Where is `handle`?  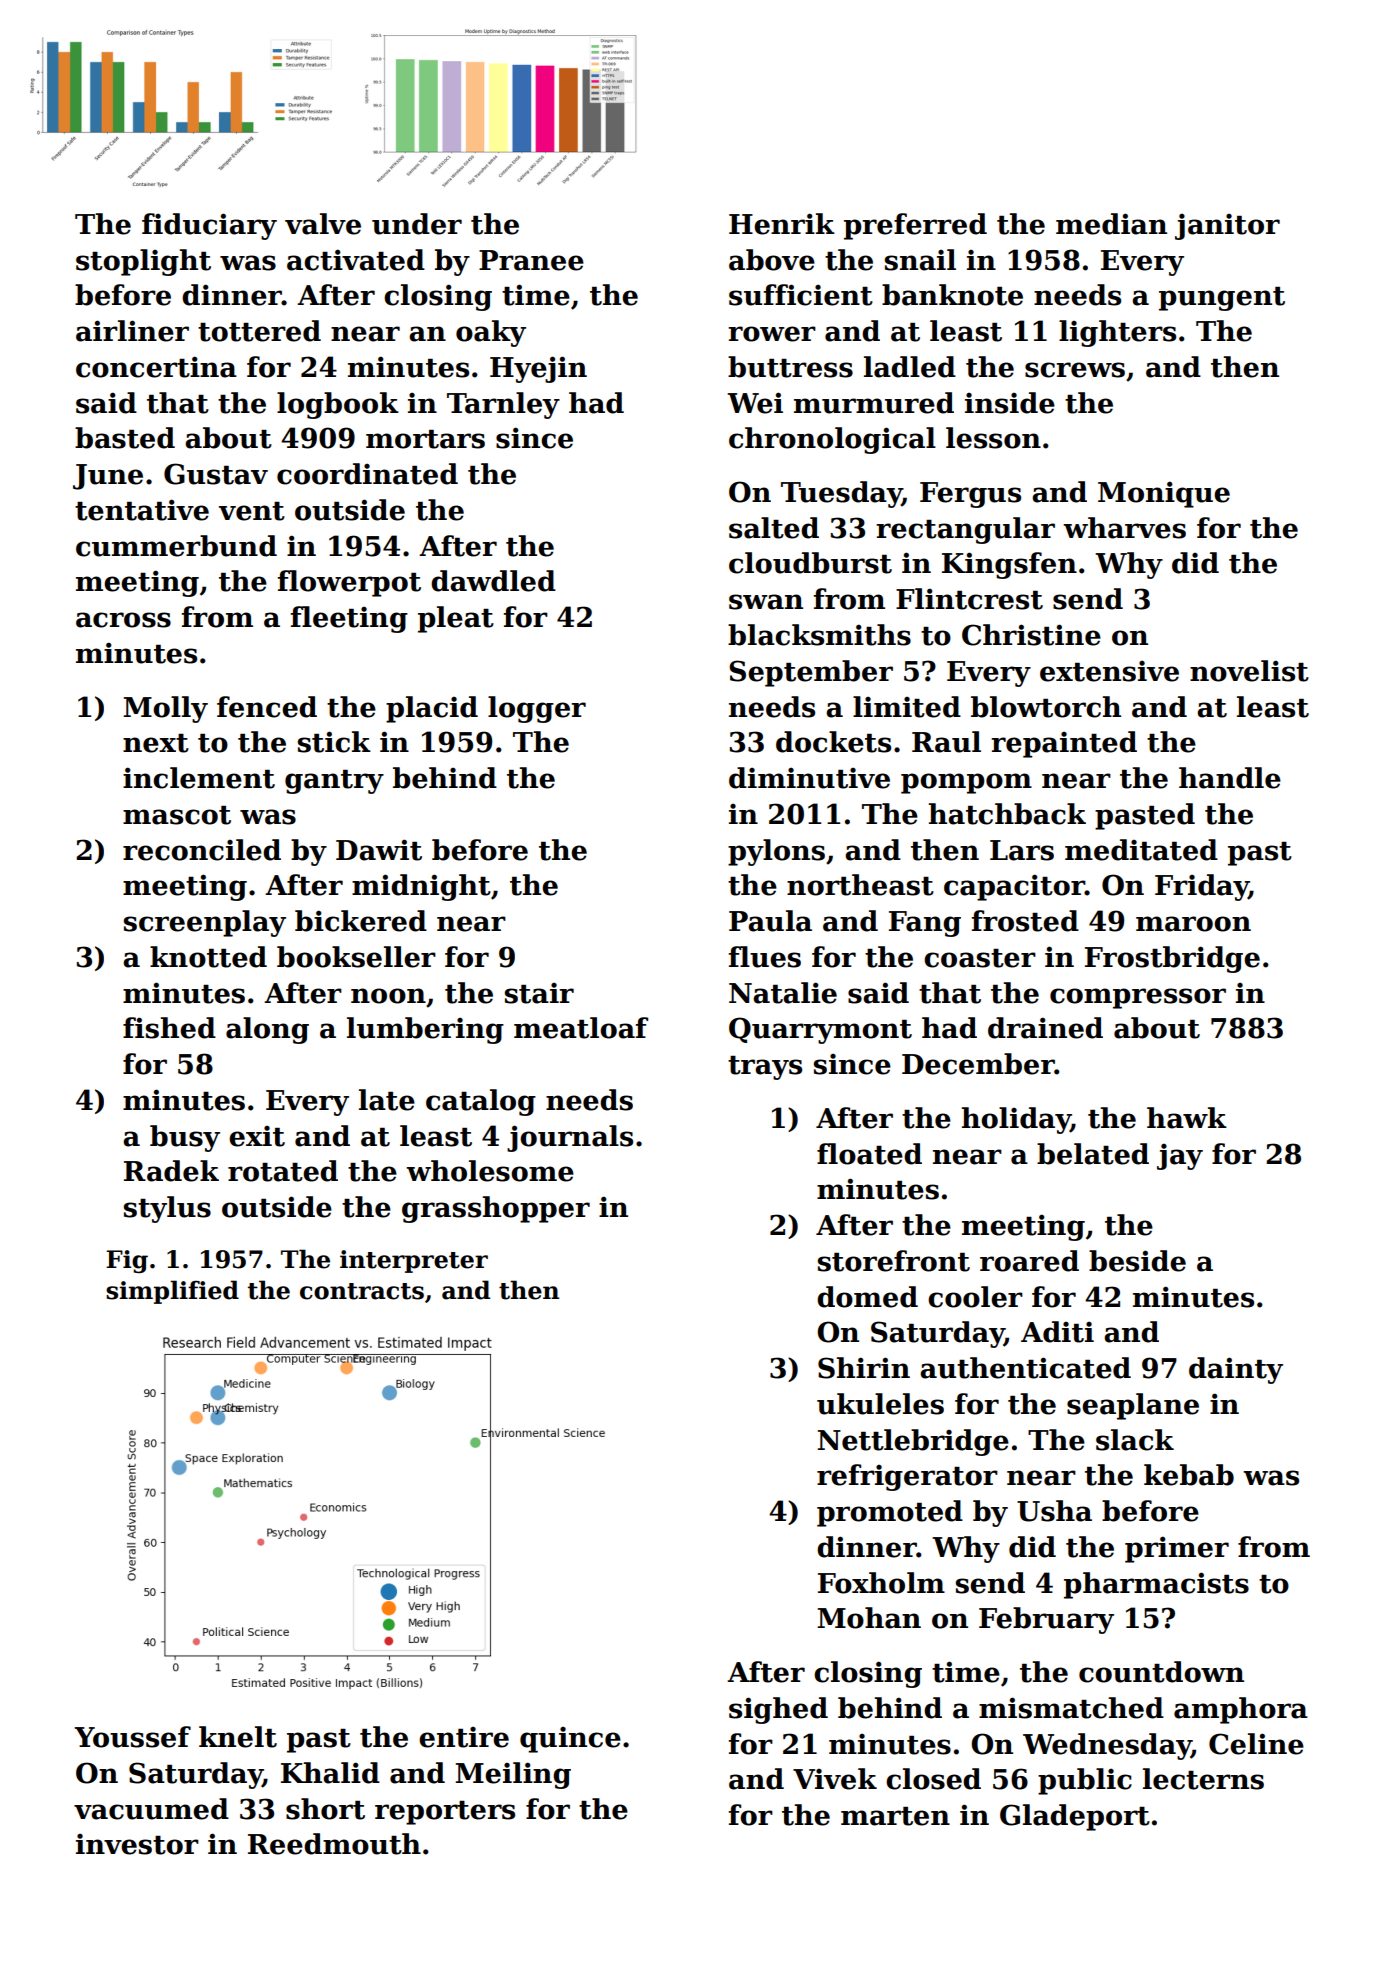 handle is located at coordinates (1230, 778).
